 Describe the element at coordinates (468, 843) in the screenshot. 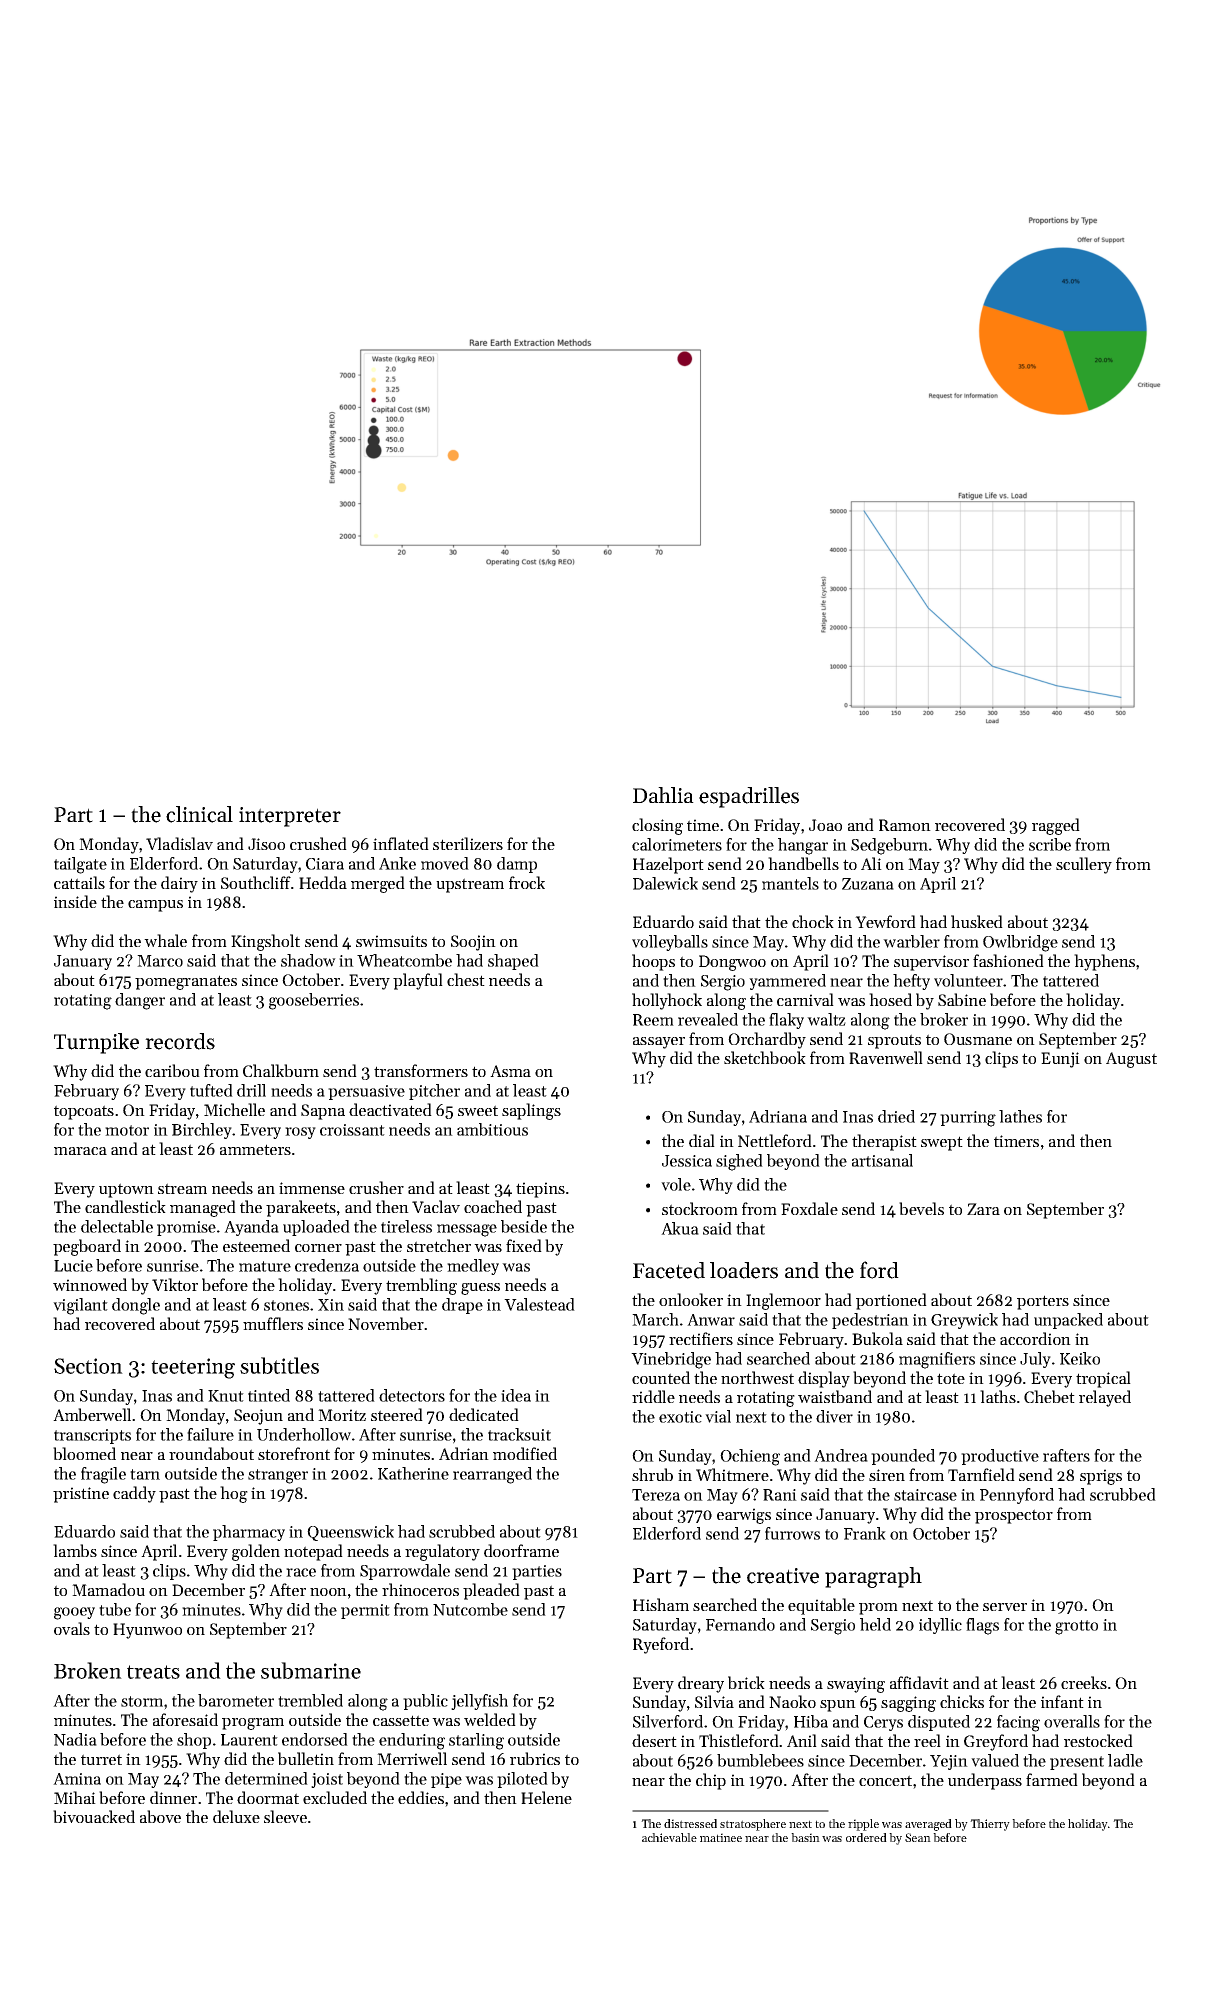

I see `sterilizers` at that location.
